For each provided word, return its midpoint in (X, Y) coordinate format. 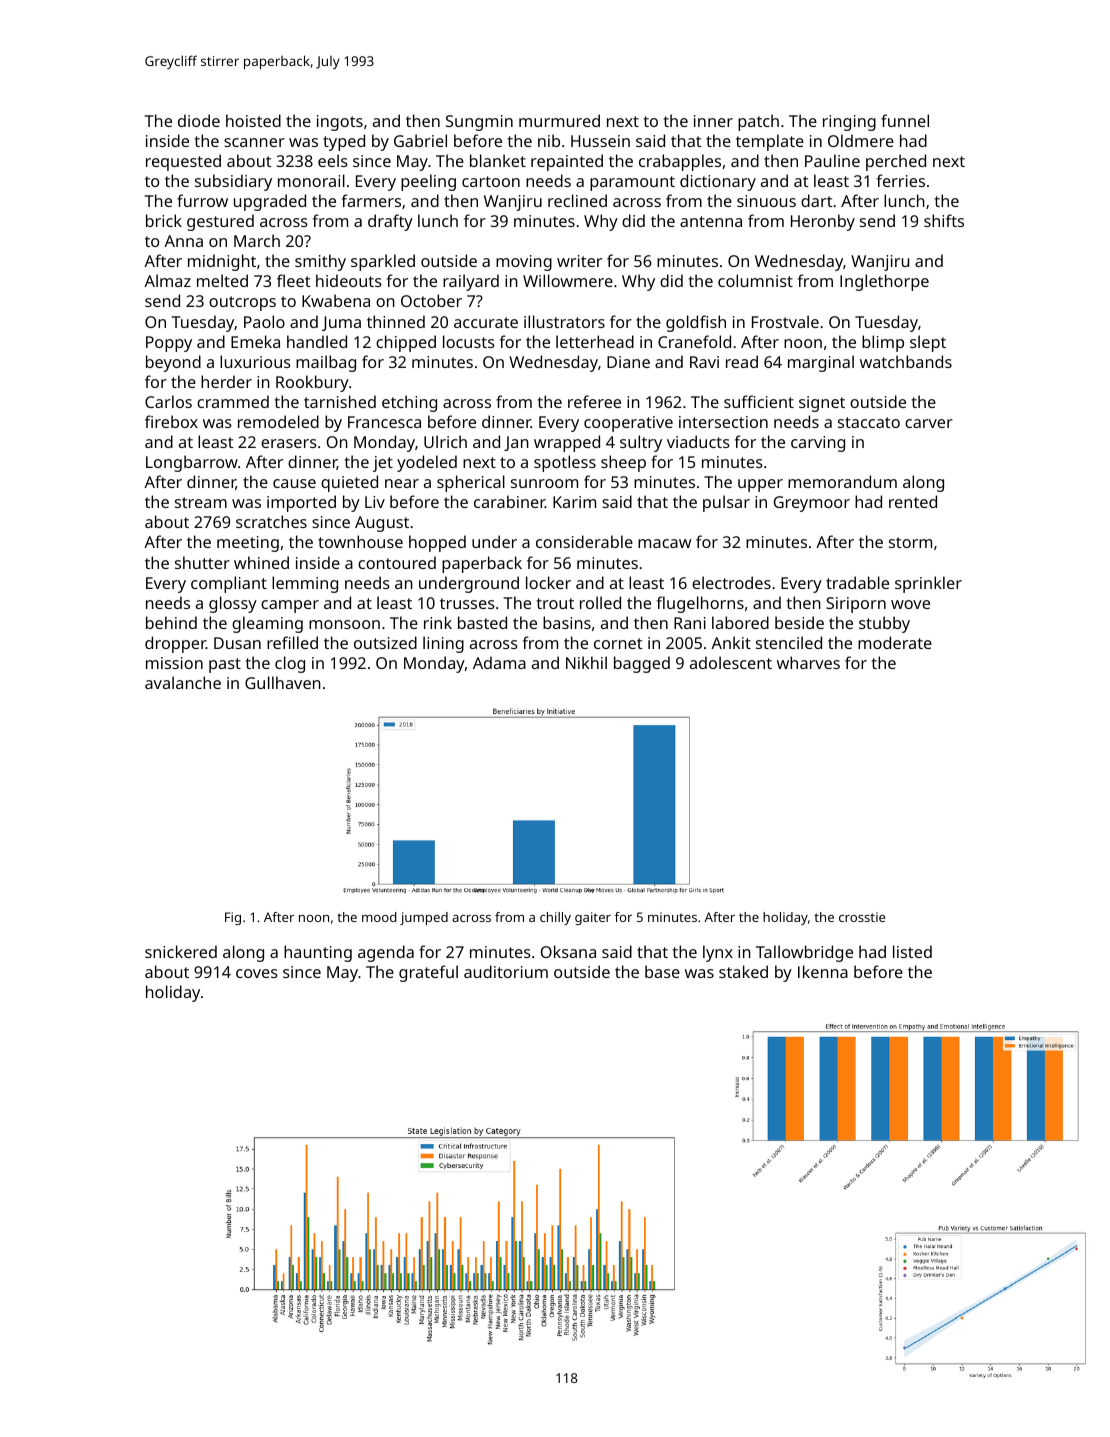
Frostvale (785, 321)
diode (199, 120)
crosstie (862, 917)
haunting (318, 953)
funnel (905, 120)
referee (594, 401)
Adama (499, 662)
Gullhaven (283, 682)
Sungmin (479, 123)
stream (201, 502)
